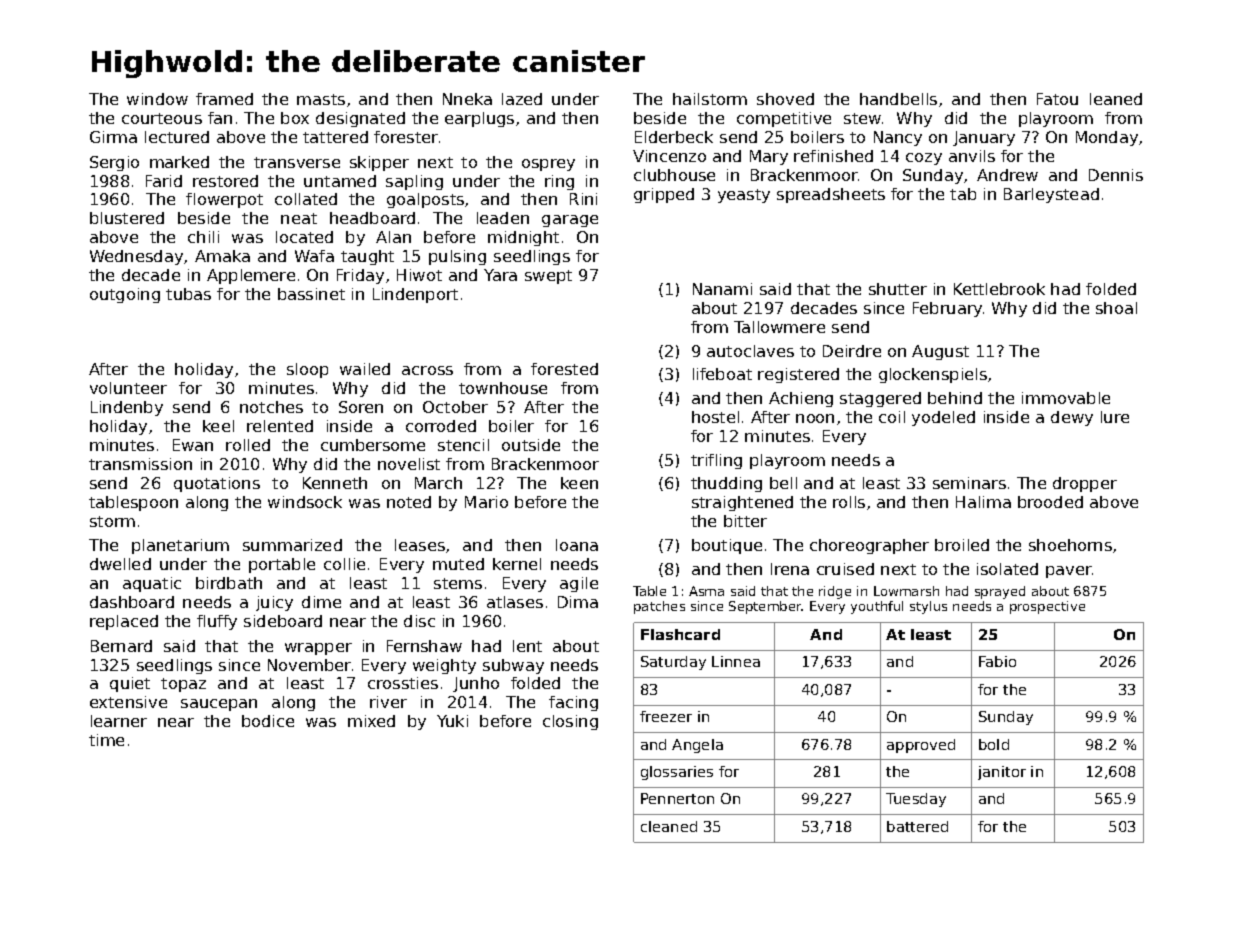  What do you see at coordinates (415, 295) in the screenshot?
I see `Lindenport` at bounding box center [415, 295].
